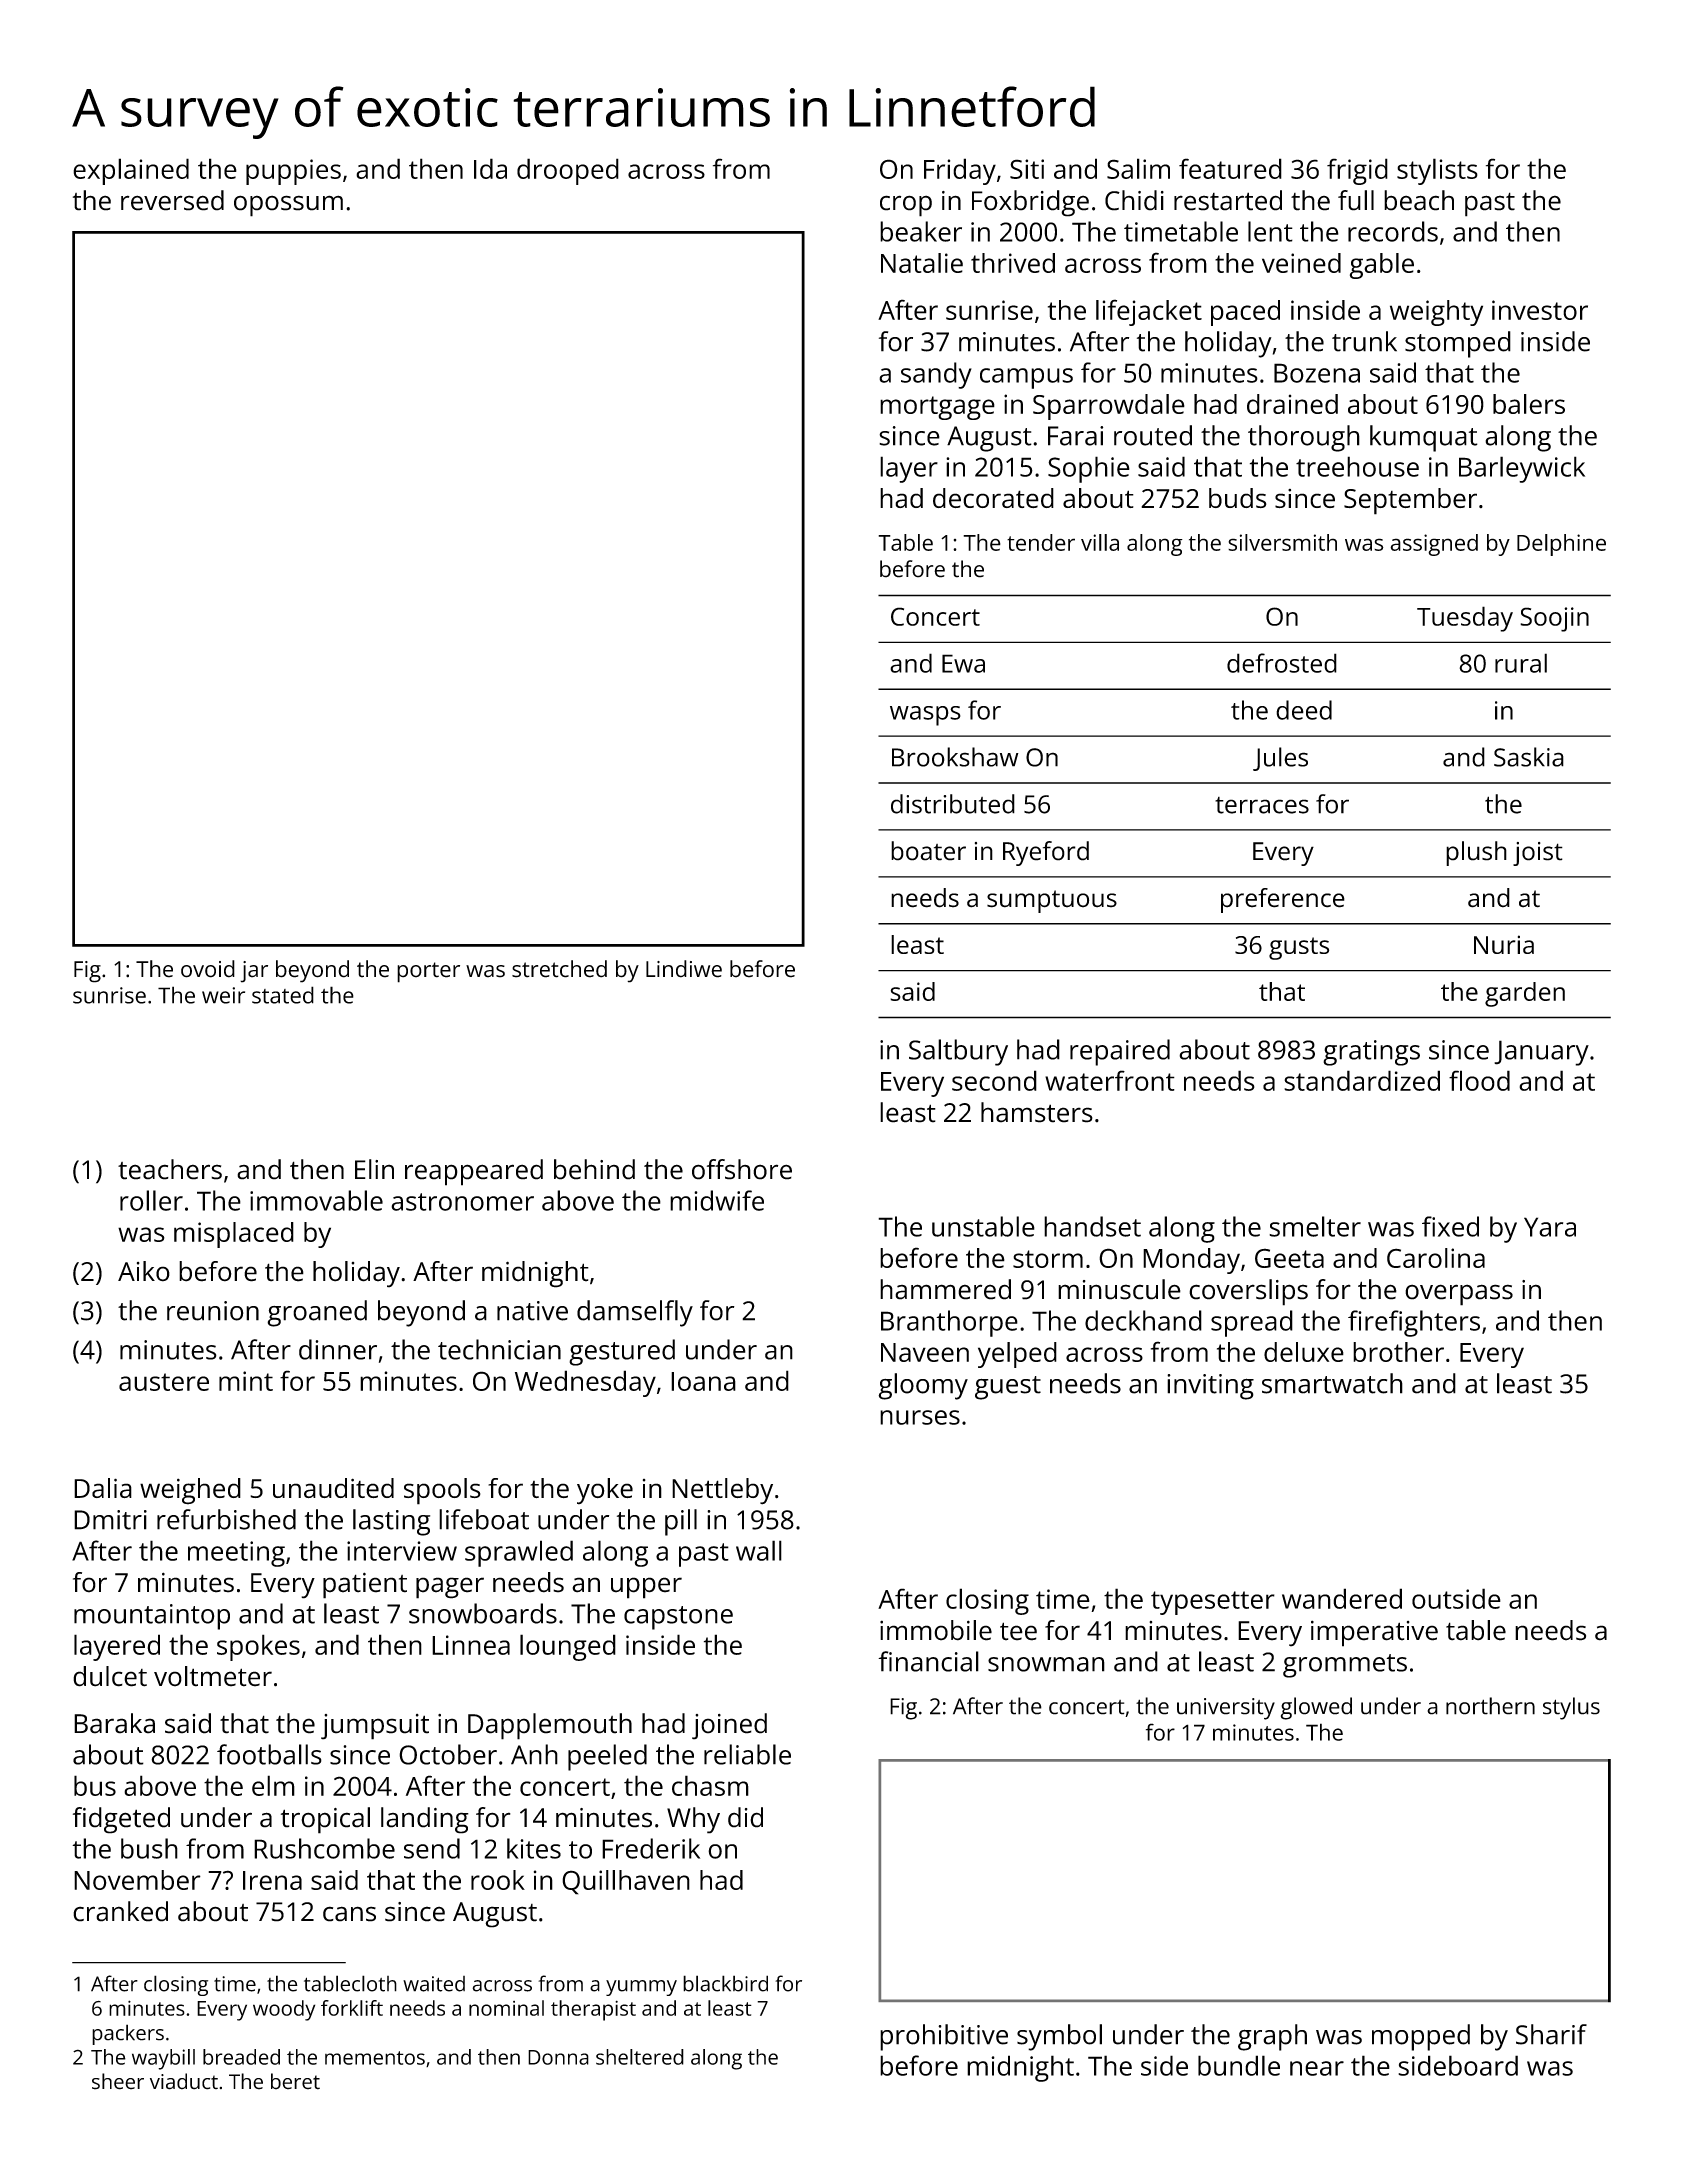 This document has width=1683, height=2178. Describe the element at coordinates (1248, 1292) in the document. I see `coverslips` at that location.
